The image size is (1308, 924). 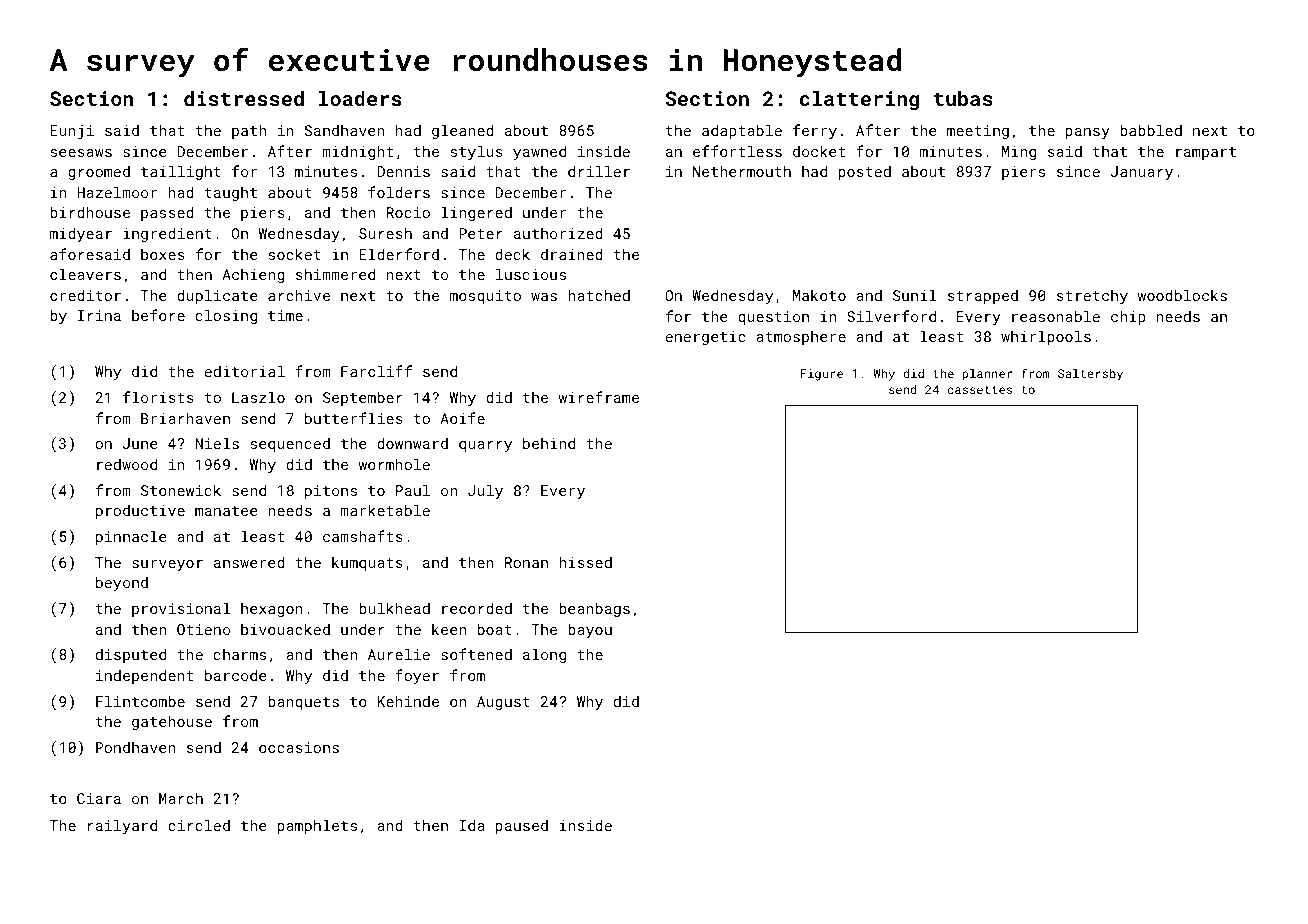 I want to click on Saltersby, so click(x=1090, y=375).
